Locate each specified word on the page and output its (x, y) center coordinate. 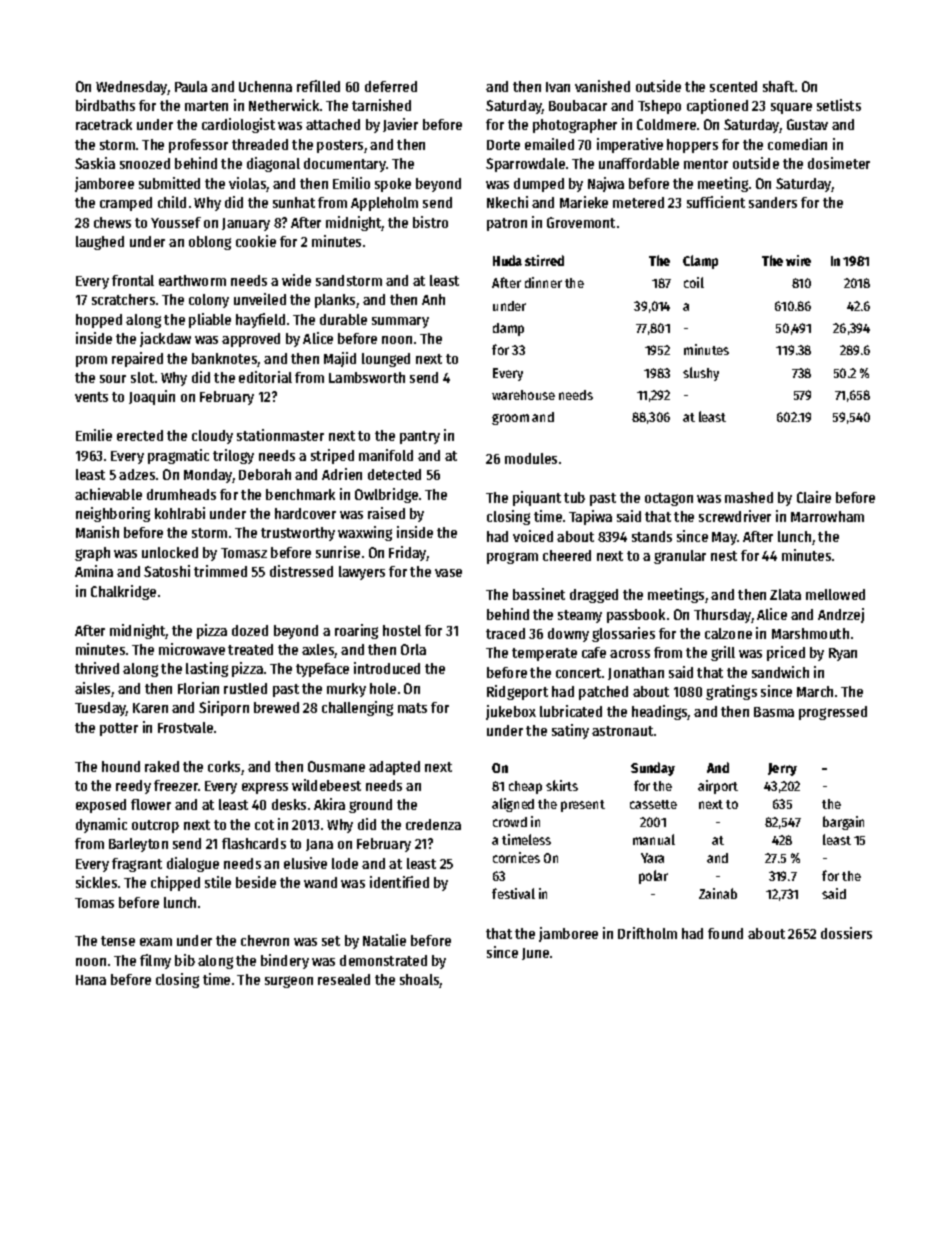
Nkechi (507, 202)
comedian (797, 144)
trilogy (233, 456)
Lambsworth (367, 377)
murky (346, 690)
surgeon (289, 982)
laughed (100, 243)
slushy (701, 374)
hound (121, 766)
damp (508, 329)
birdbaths (105, 105)
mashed (749, 497)
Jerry (782, 769)
